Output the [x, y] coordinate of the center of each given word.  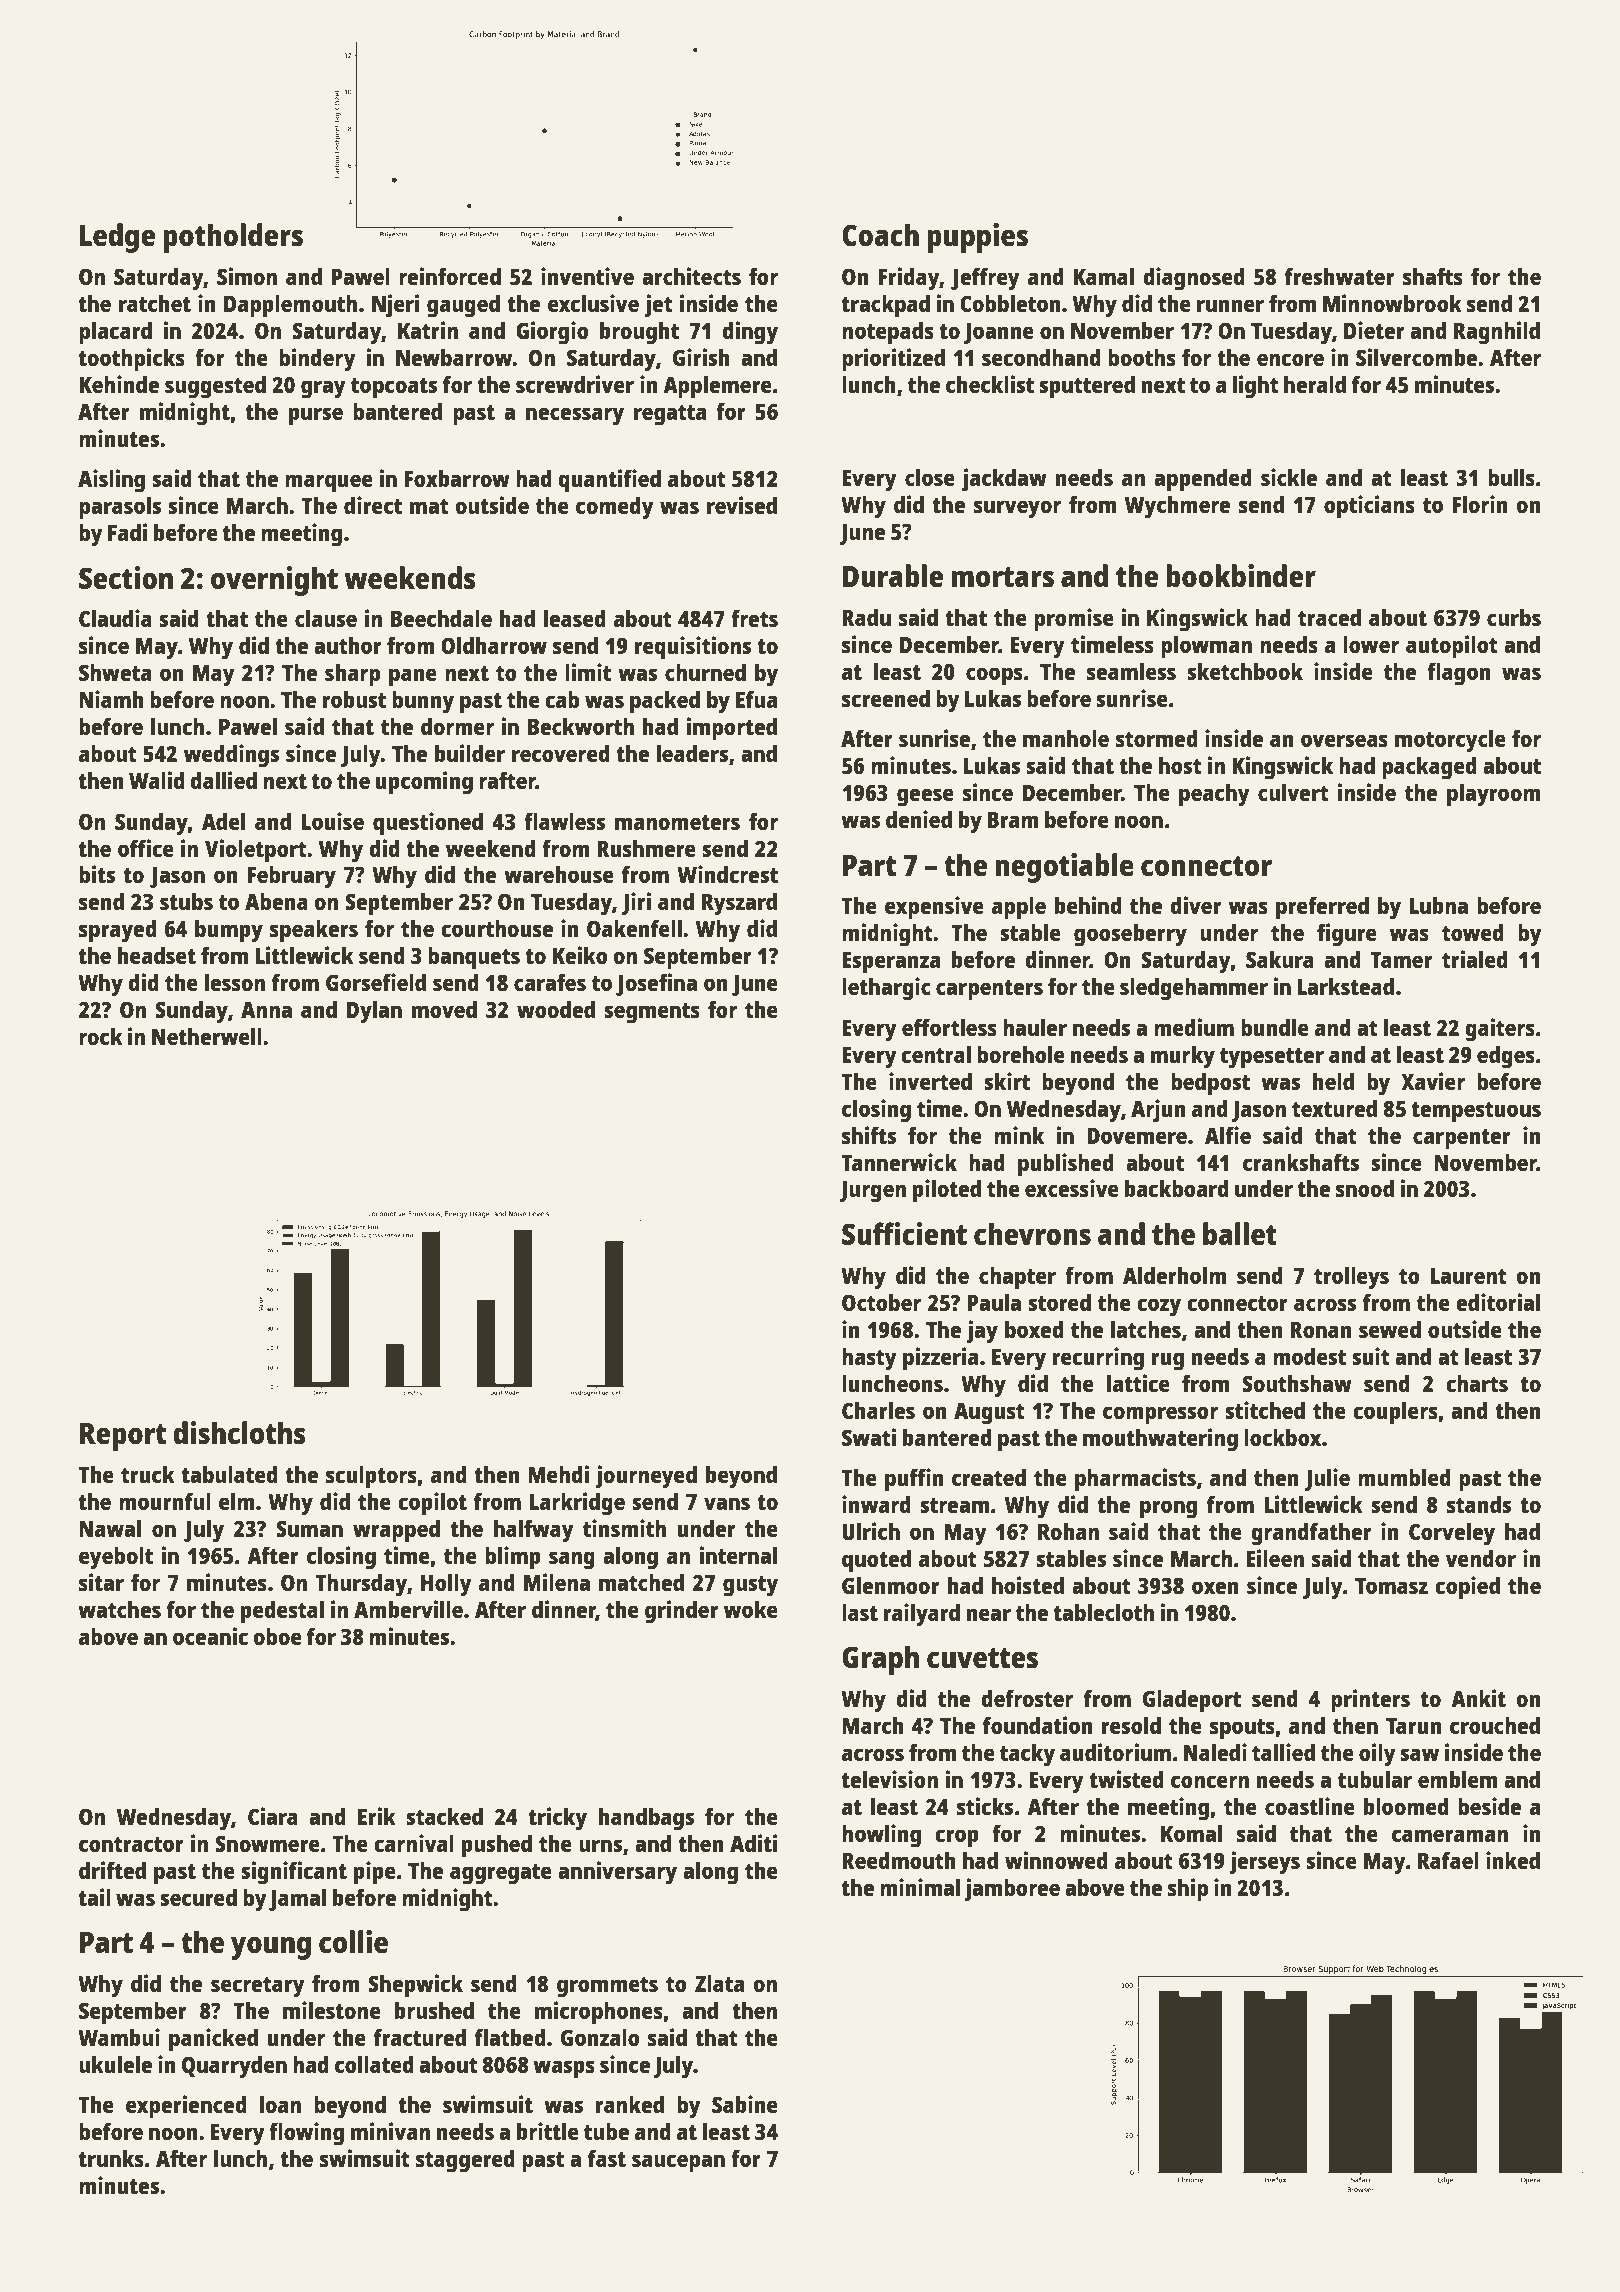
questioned [428, 824]
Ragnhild [1497, 333]
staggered [465, 2161]
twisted [1126, 1779]
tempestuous [1476, 1112]
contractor [131, 1844]
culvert [1293, 792]
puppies [977, 238]
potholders [233, 238]
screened [886, 698]
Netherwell [207, 1036]
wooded [556, 1009]
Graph [880, 1660]
